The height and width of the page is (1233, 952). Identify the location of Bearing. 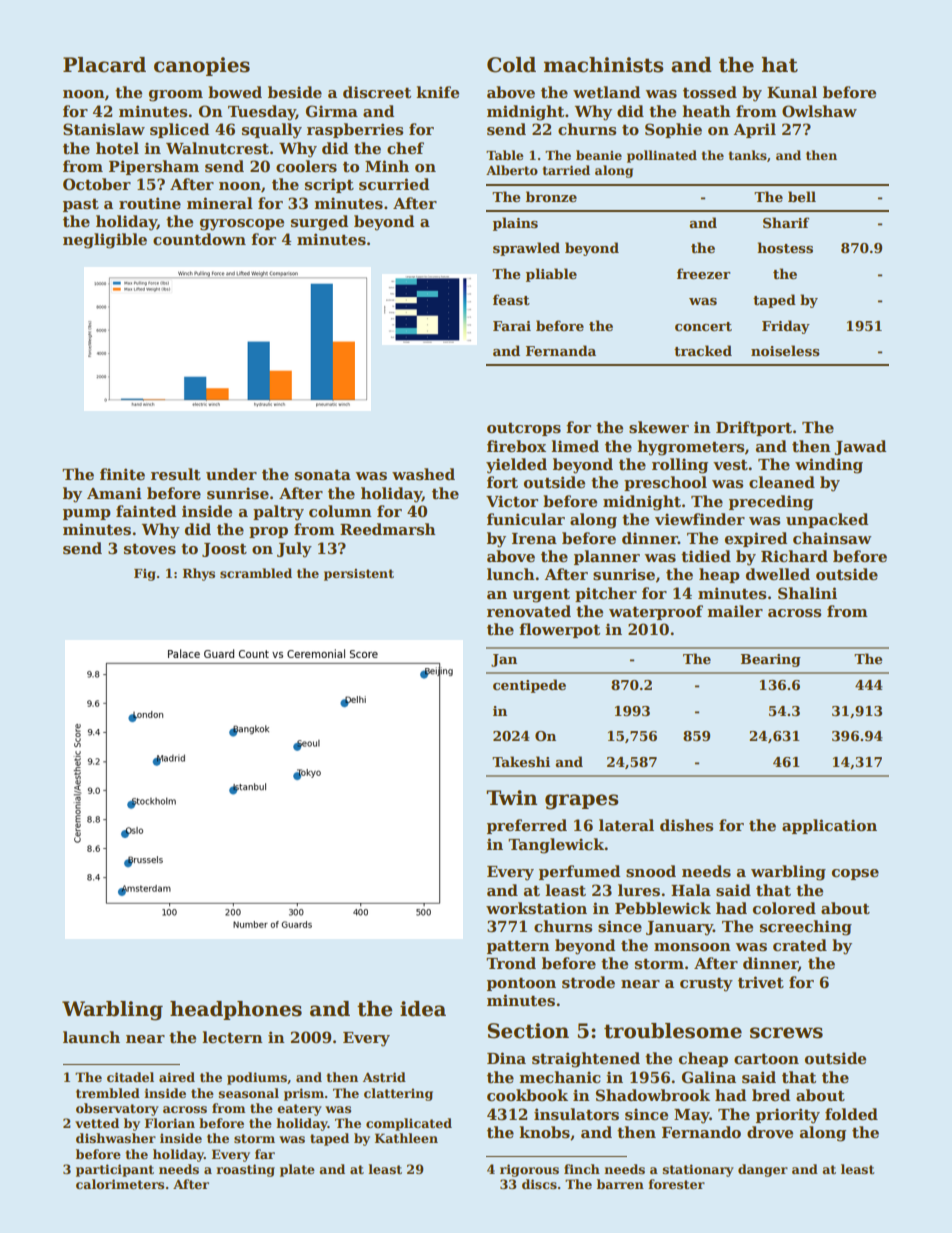
(771, 660).
